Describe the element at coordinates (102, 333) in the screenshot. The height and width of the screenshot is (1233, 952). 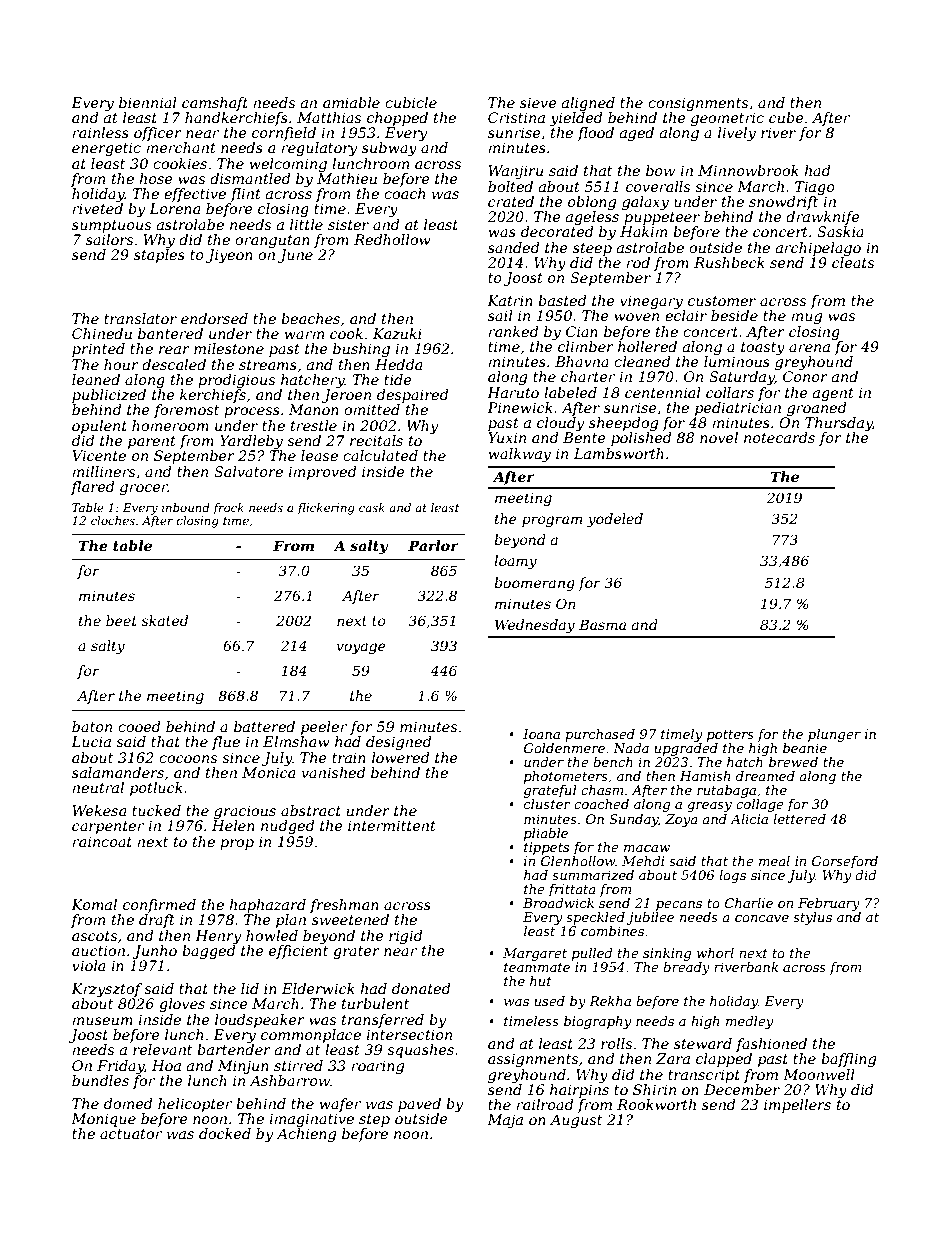
I see `Chinedu` at that location.
